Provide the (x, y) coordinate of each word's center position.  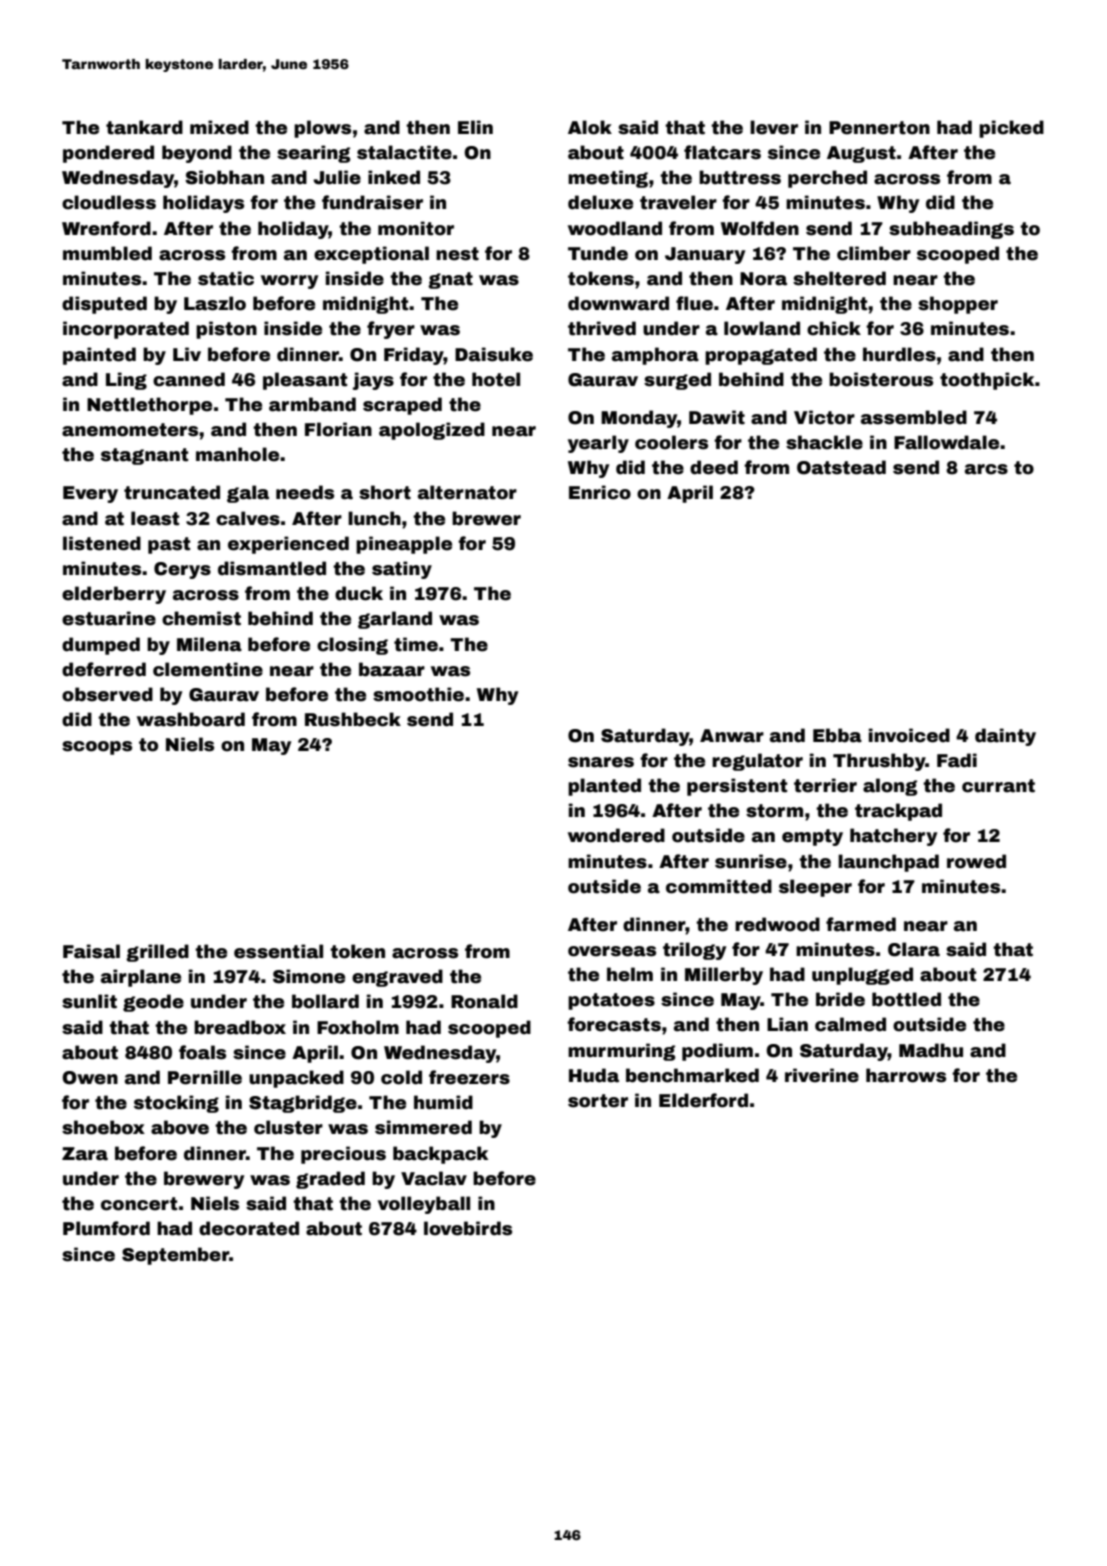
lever (774, 127)
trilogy (694, 951)
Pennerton (879, 128)
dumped (101, 646)
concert (139, 1204)
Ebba (837, 735)
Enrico (600, 492)
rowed (976, 861)
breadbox (240, 1027)
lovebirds (468, 1228)
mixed (219, 127)
